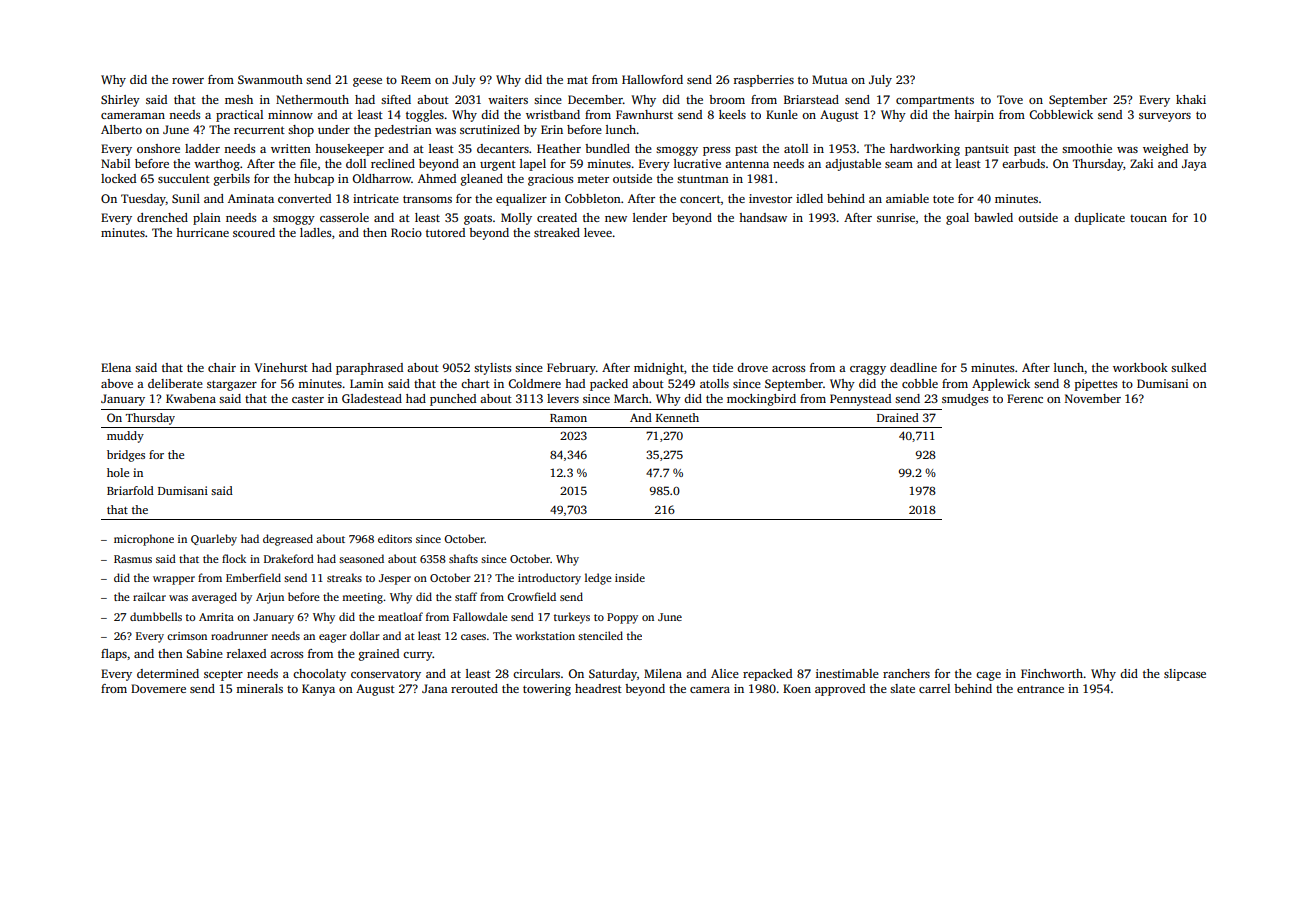 This document has height=924, width=1308. Describe the element at coordinates (308, 399) in the document. I see `caster` at that location.
